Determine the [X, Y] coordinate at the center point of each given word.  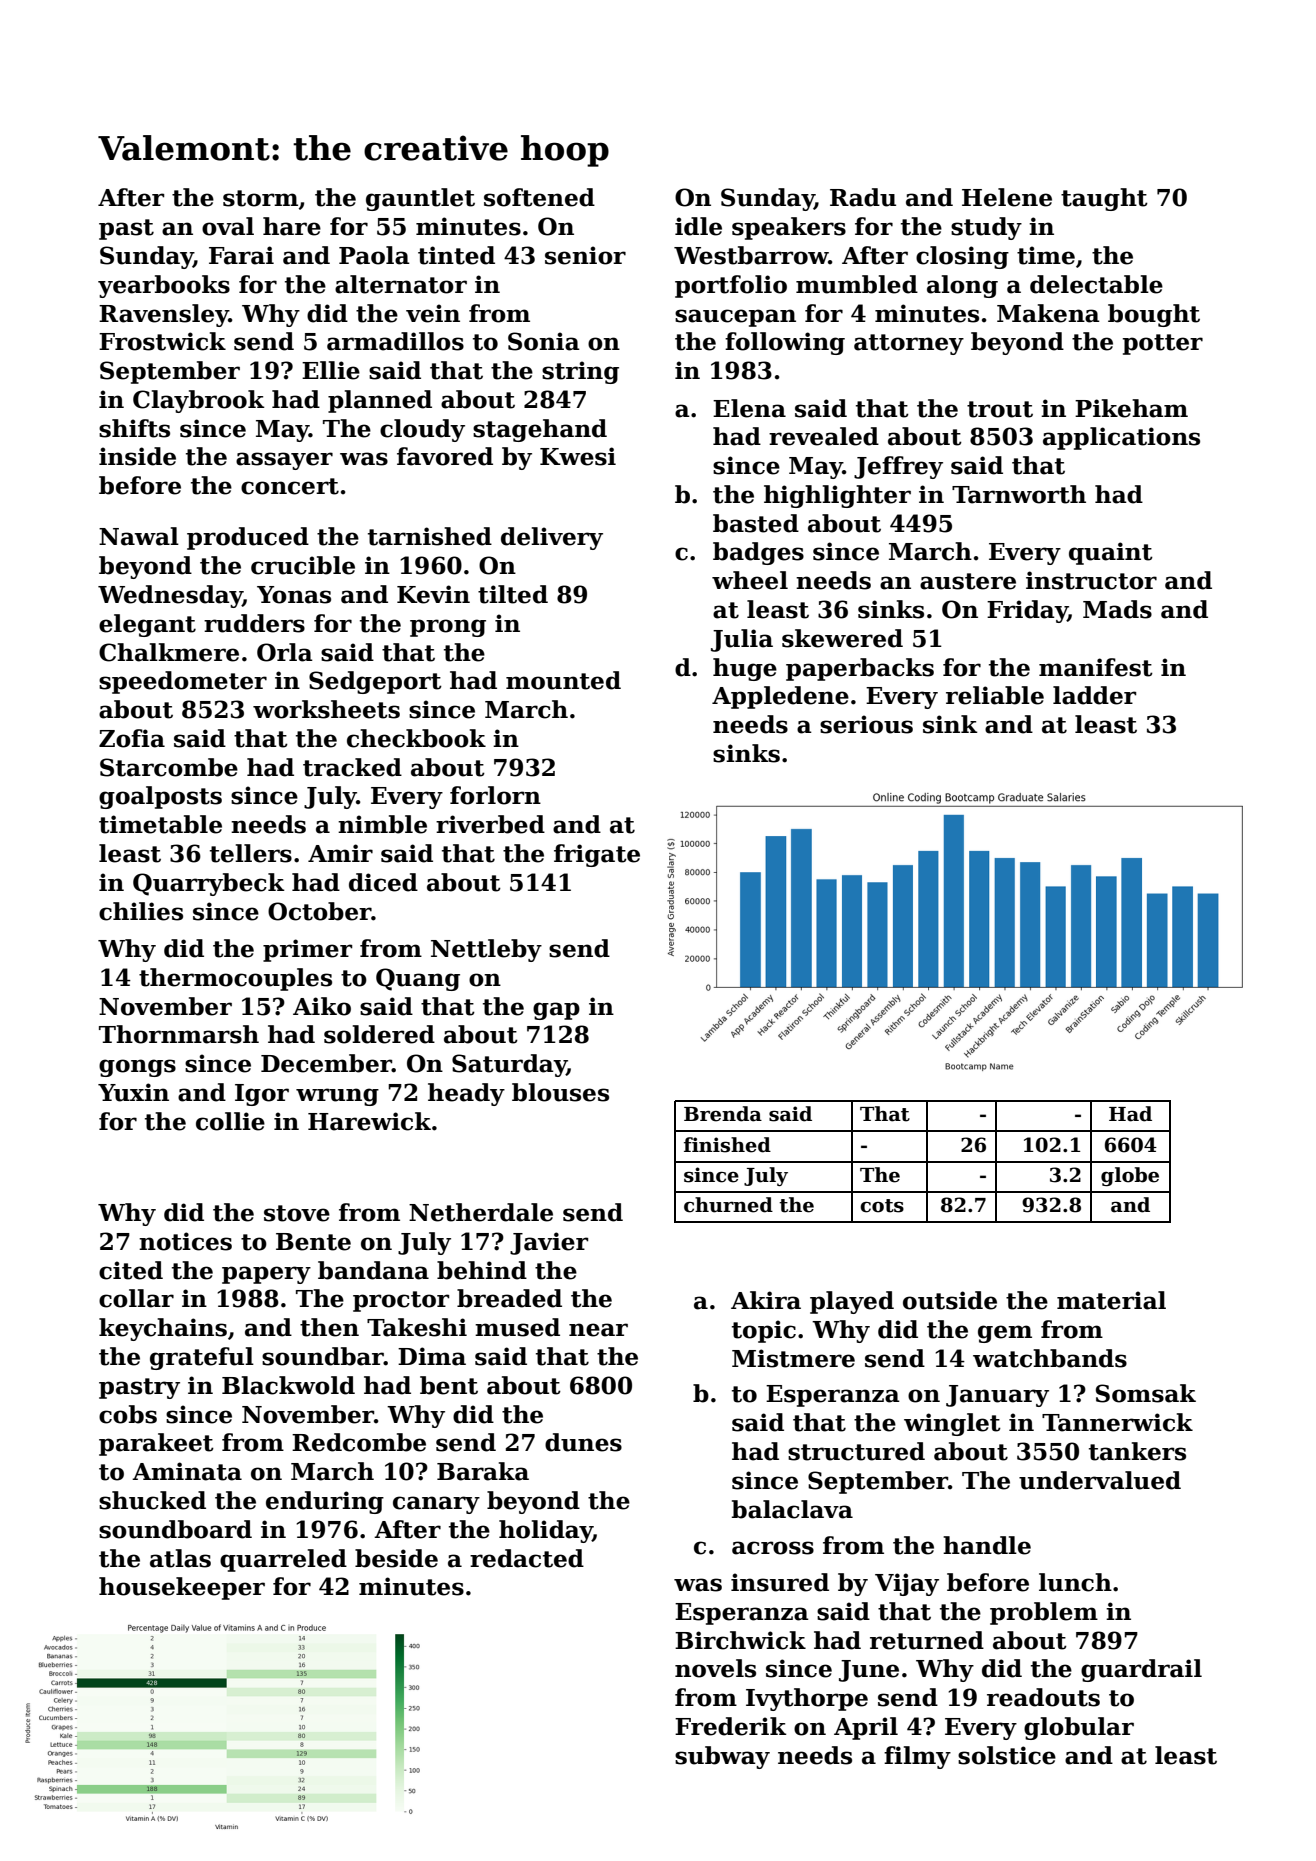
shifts [134, 428]
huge [745, 669]
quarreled [283, 1560]
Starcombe [169, 767]
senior [585, 255]
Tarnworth [1019, 494]
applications [1121, 438]
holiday [546, 1531]
